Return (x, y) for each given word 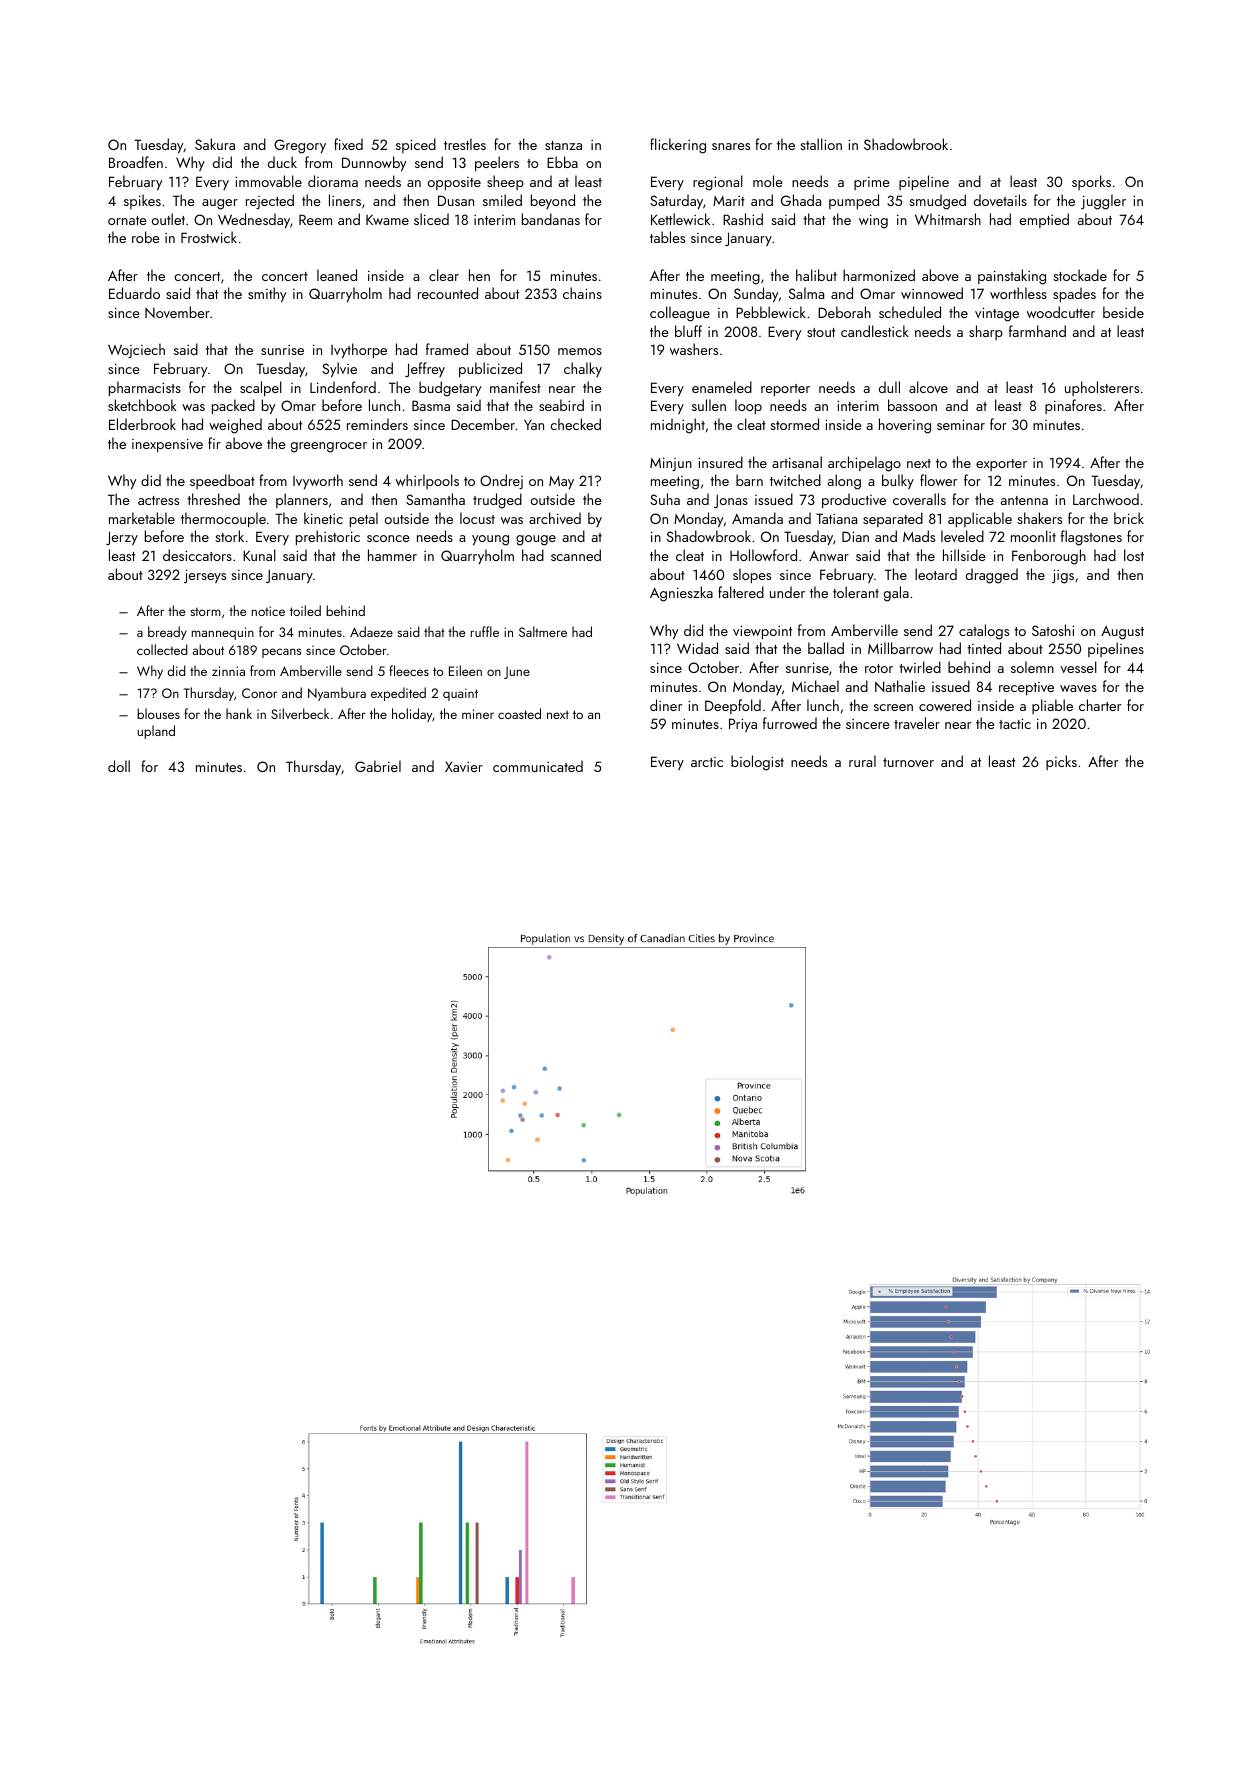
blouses (158, 713)
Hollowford (763, 555)
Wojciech (136, 350)
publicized (490, 369)
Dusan (456, 200)
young (490, 540)
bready (167, 633)
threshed (213, 499)
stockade (1080, 275)
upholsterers (1102, 388)
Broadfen (136, 162)
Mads (919, 536)
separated (893, 519)
